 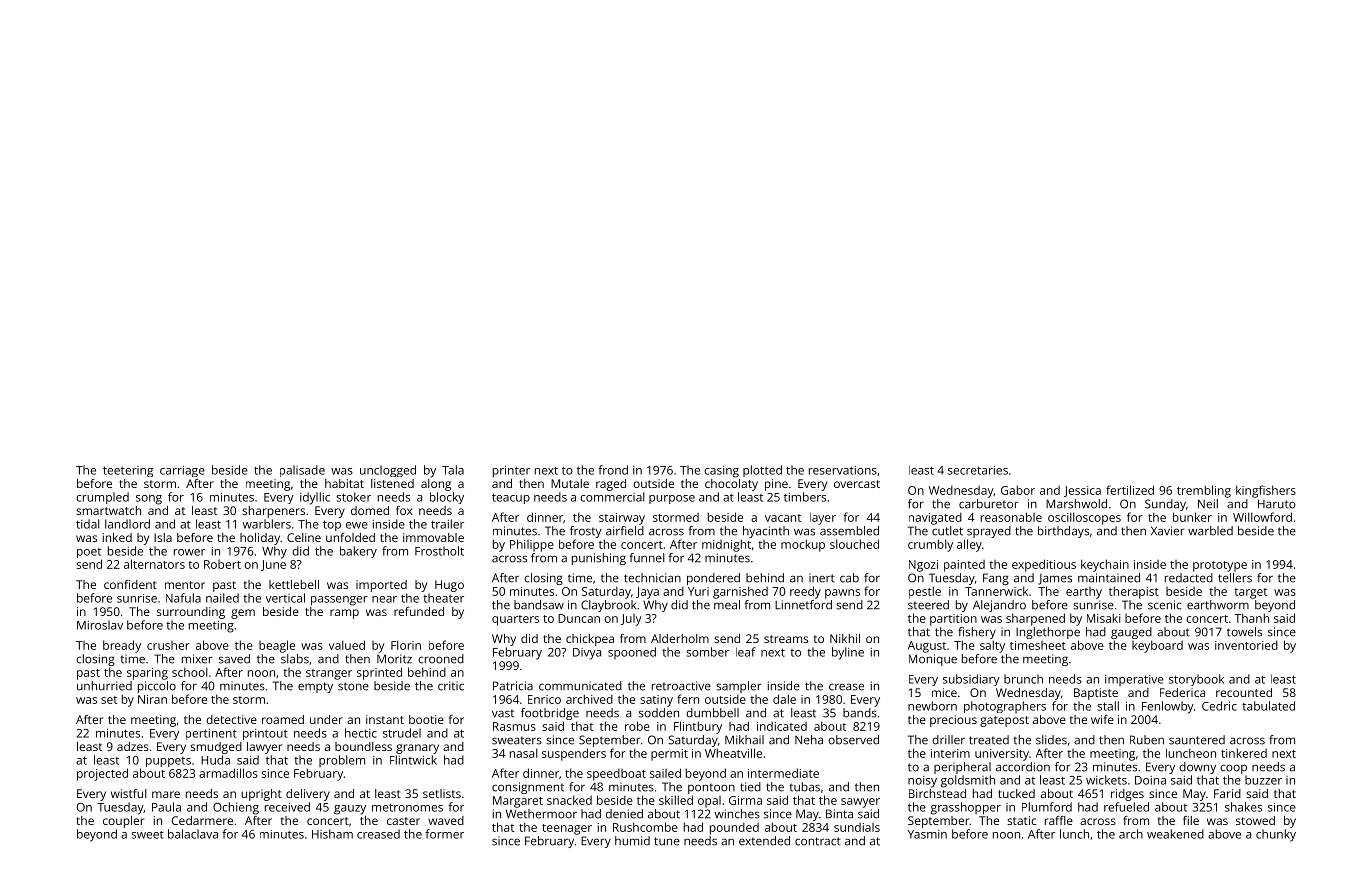 What do you see at coordinates (1197, 740) in the document?
I see `sauntered` at bounding box center [1197, 740].
